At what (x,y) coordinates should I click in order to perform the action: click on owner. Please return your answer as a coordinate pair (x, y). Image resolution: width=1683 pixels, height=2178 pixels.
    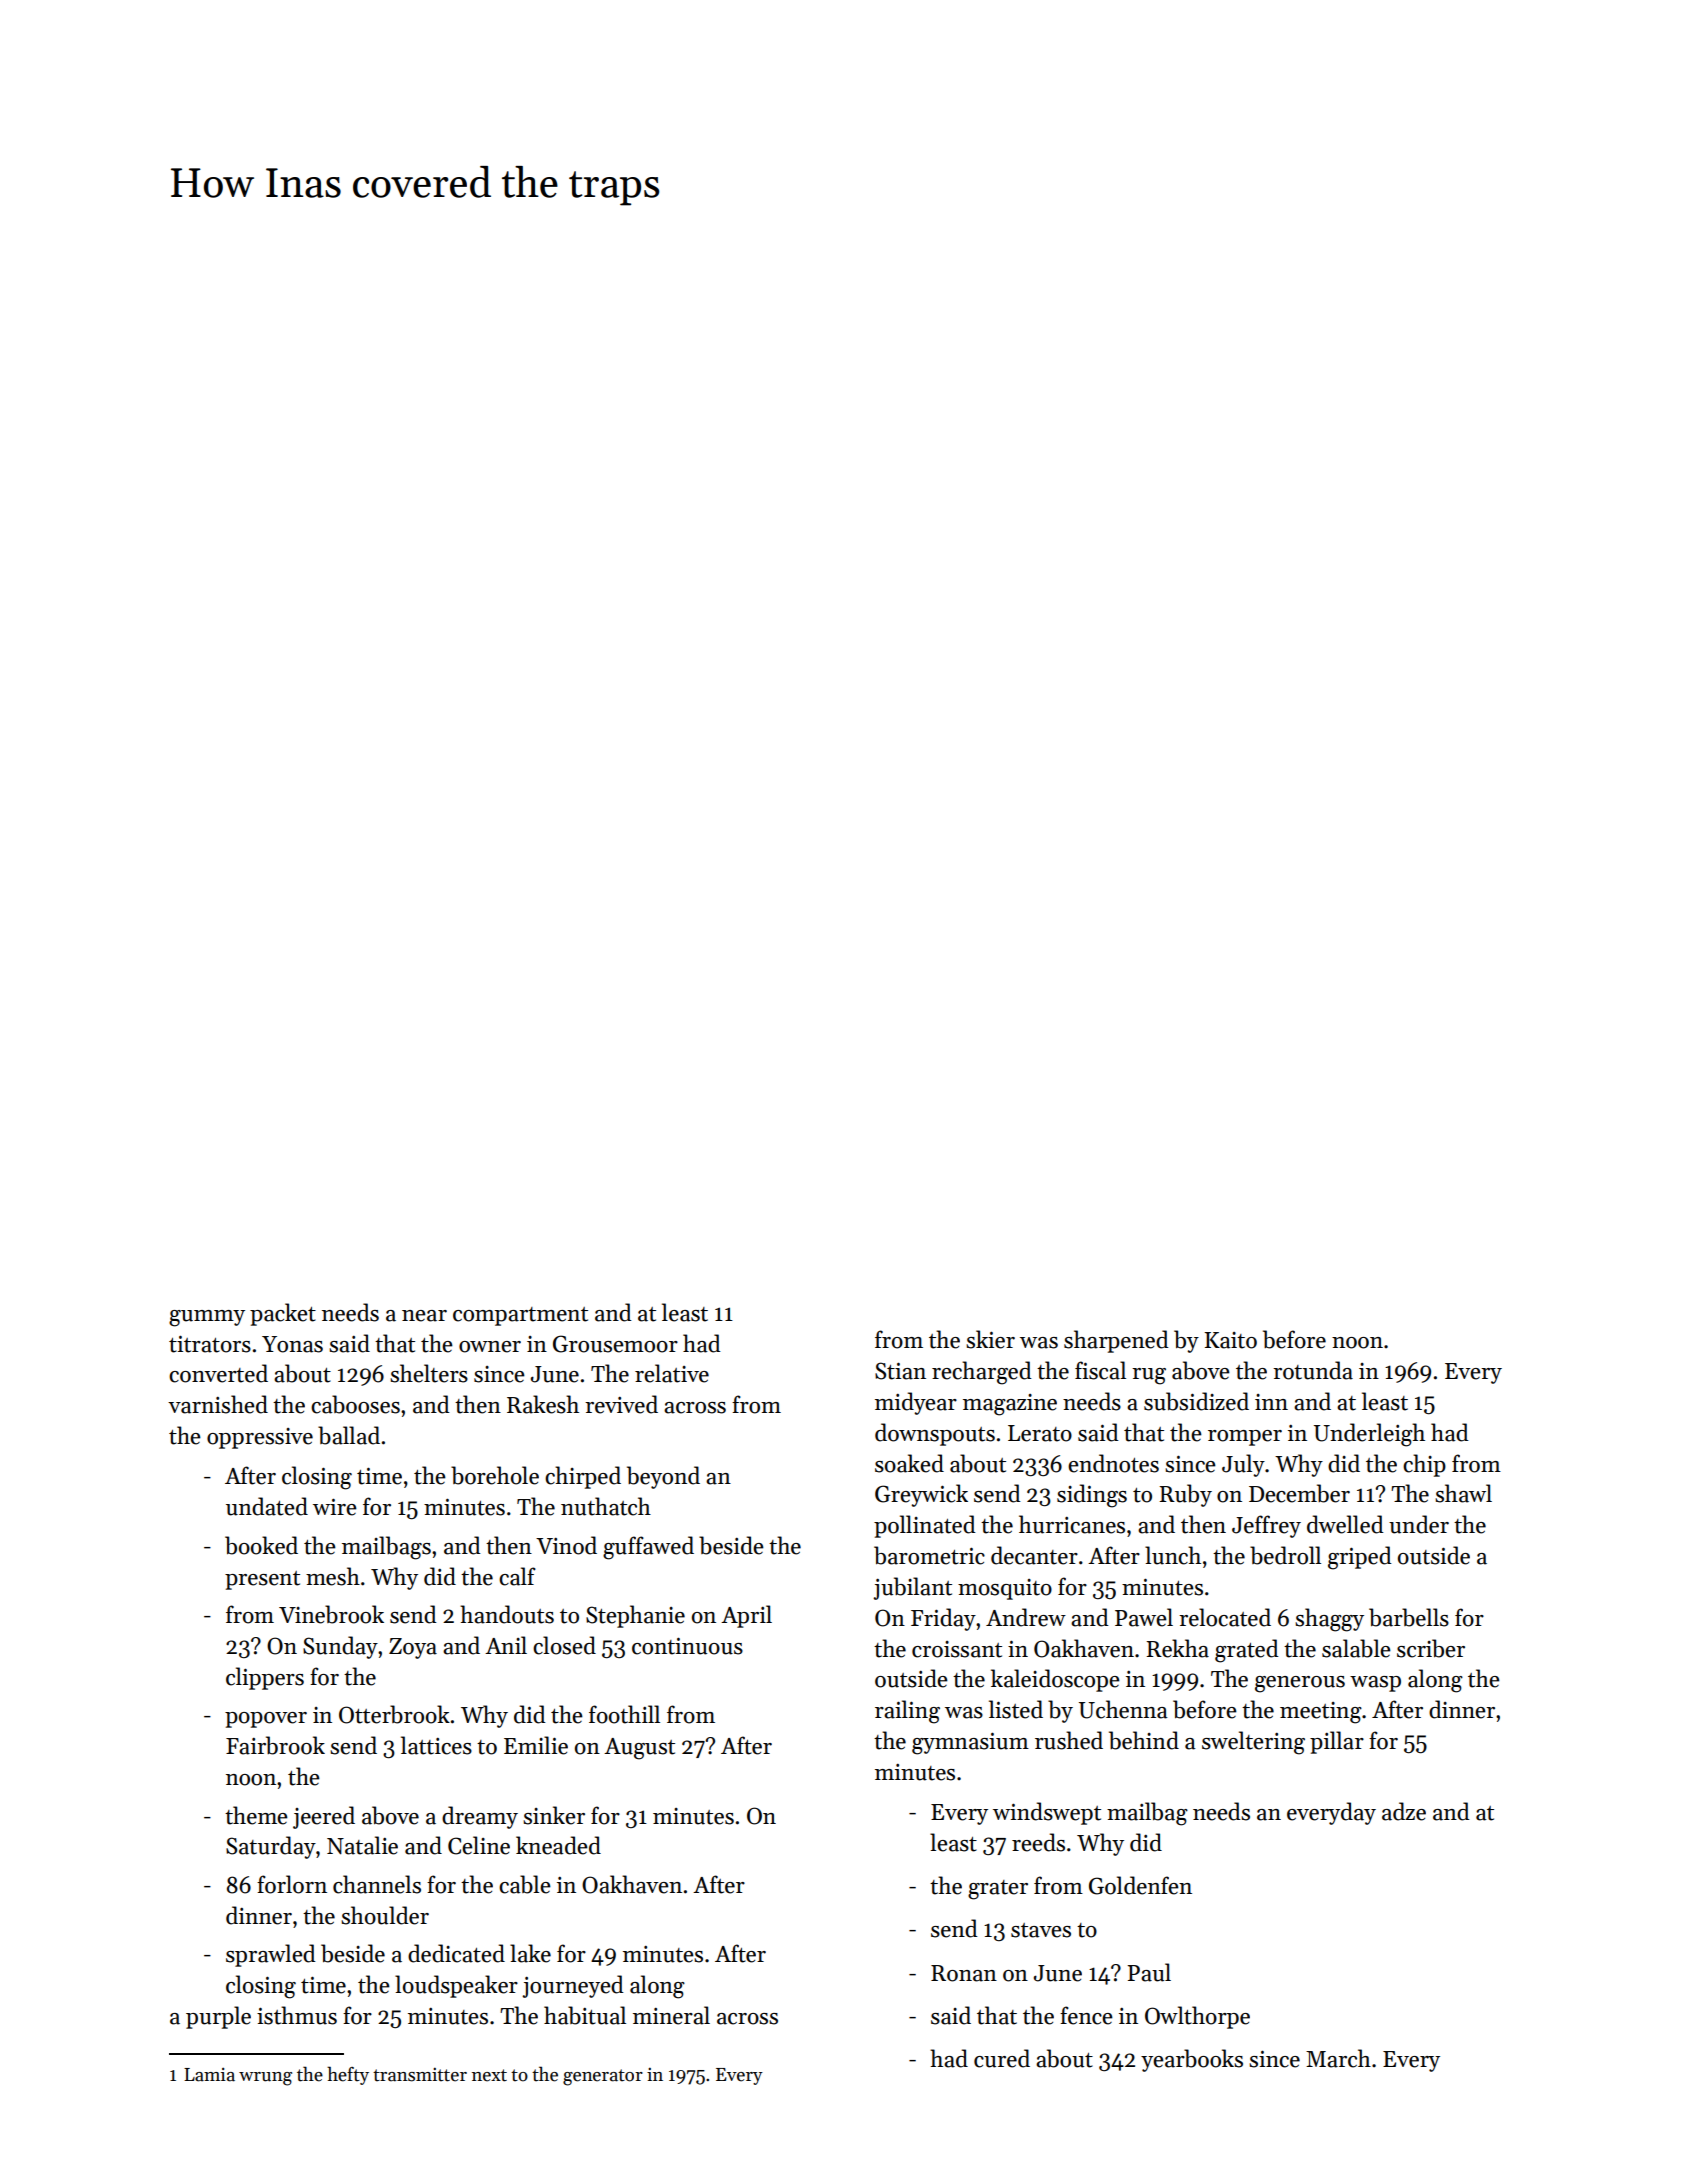
    Looking at the image, I should click on (490, 1347).
